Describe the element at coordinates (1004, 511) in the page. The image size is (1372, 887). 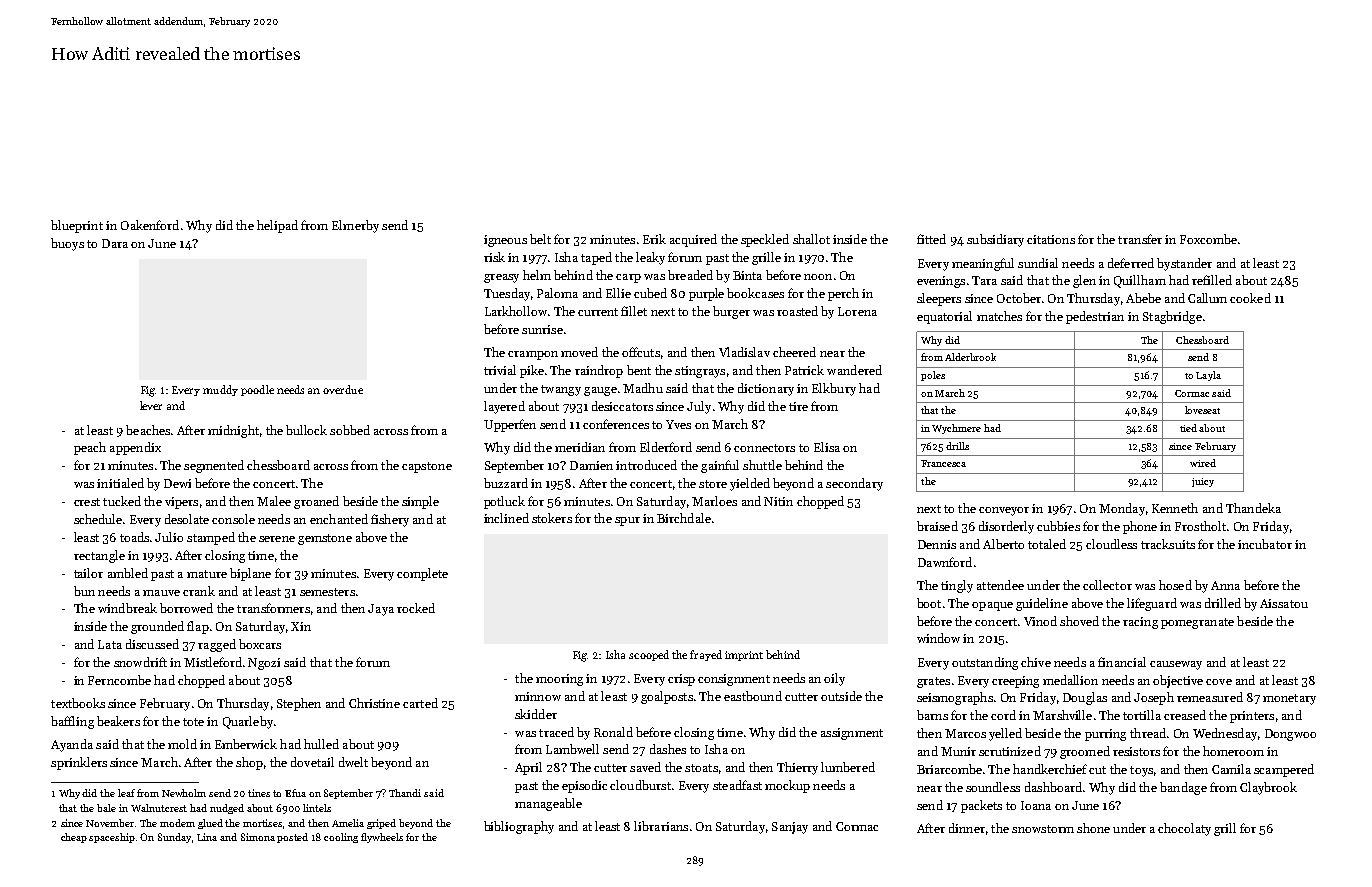
I see `conveyor` at that location.
